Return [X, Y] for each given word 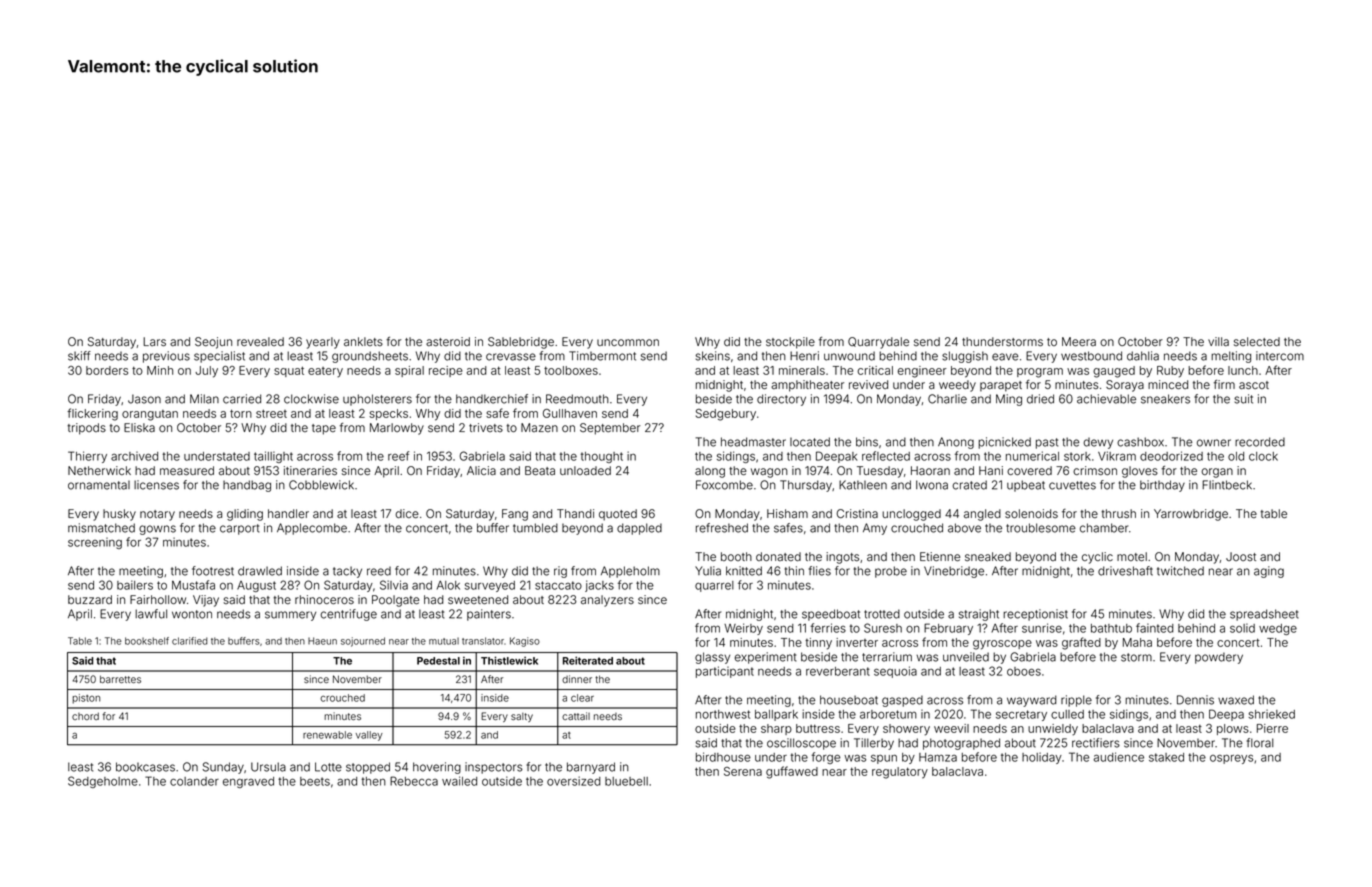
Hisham [787, 513]
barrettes [120, 679]
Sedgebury [726, 415]
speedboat [831, 615]
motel [1132, 556]
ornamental [99, 485]
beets [315, 781]
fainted [1155, 628]
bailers [135, 585]
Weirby [743, 629]
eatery [325, 372]
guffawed [792, 772]
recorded [1260, 442]
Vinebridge [954, 572]
